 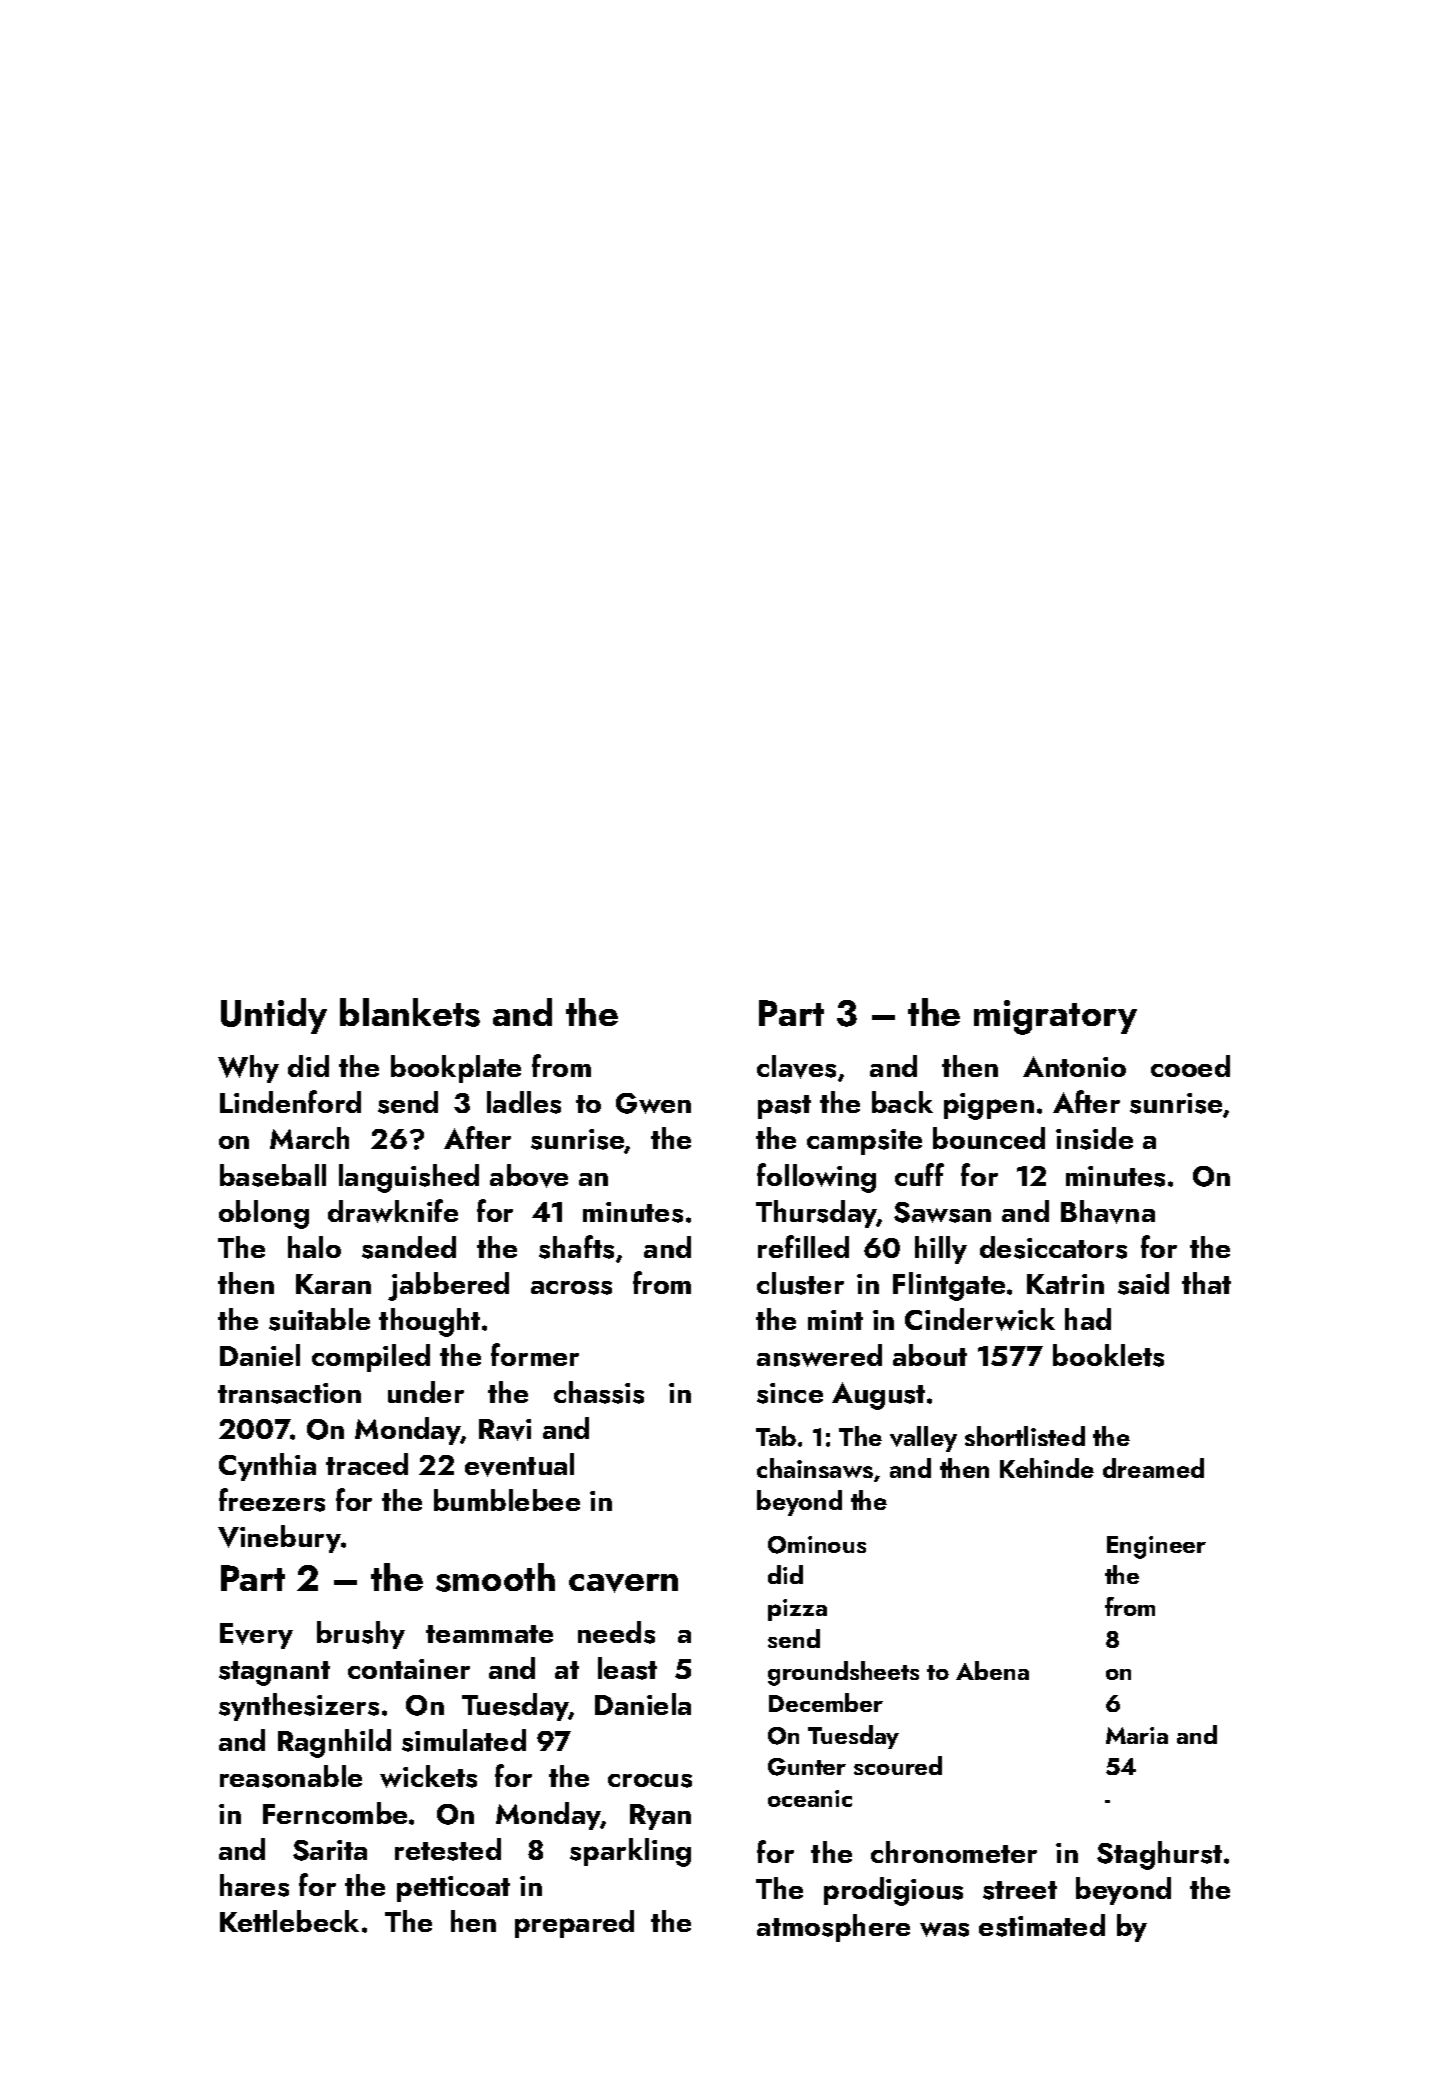 What do you see at coordinates (274, 1016) in the screenshot?
I see `Untidy` at bounding box center [274, 1016].
